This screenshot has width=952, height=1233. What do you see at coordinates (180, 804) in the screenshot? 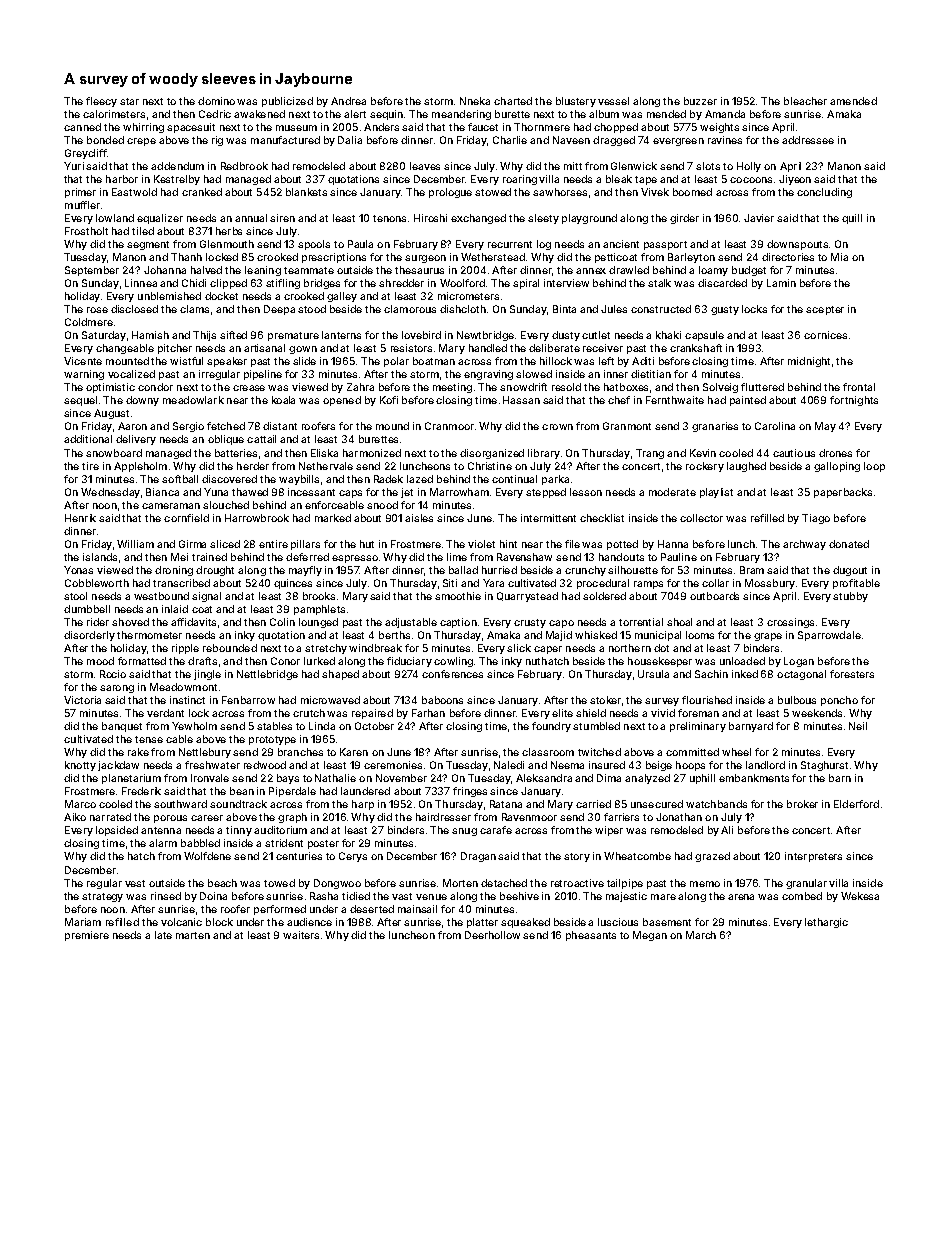
I see `southward` at bounding box center [180, 804].
